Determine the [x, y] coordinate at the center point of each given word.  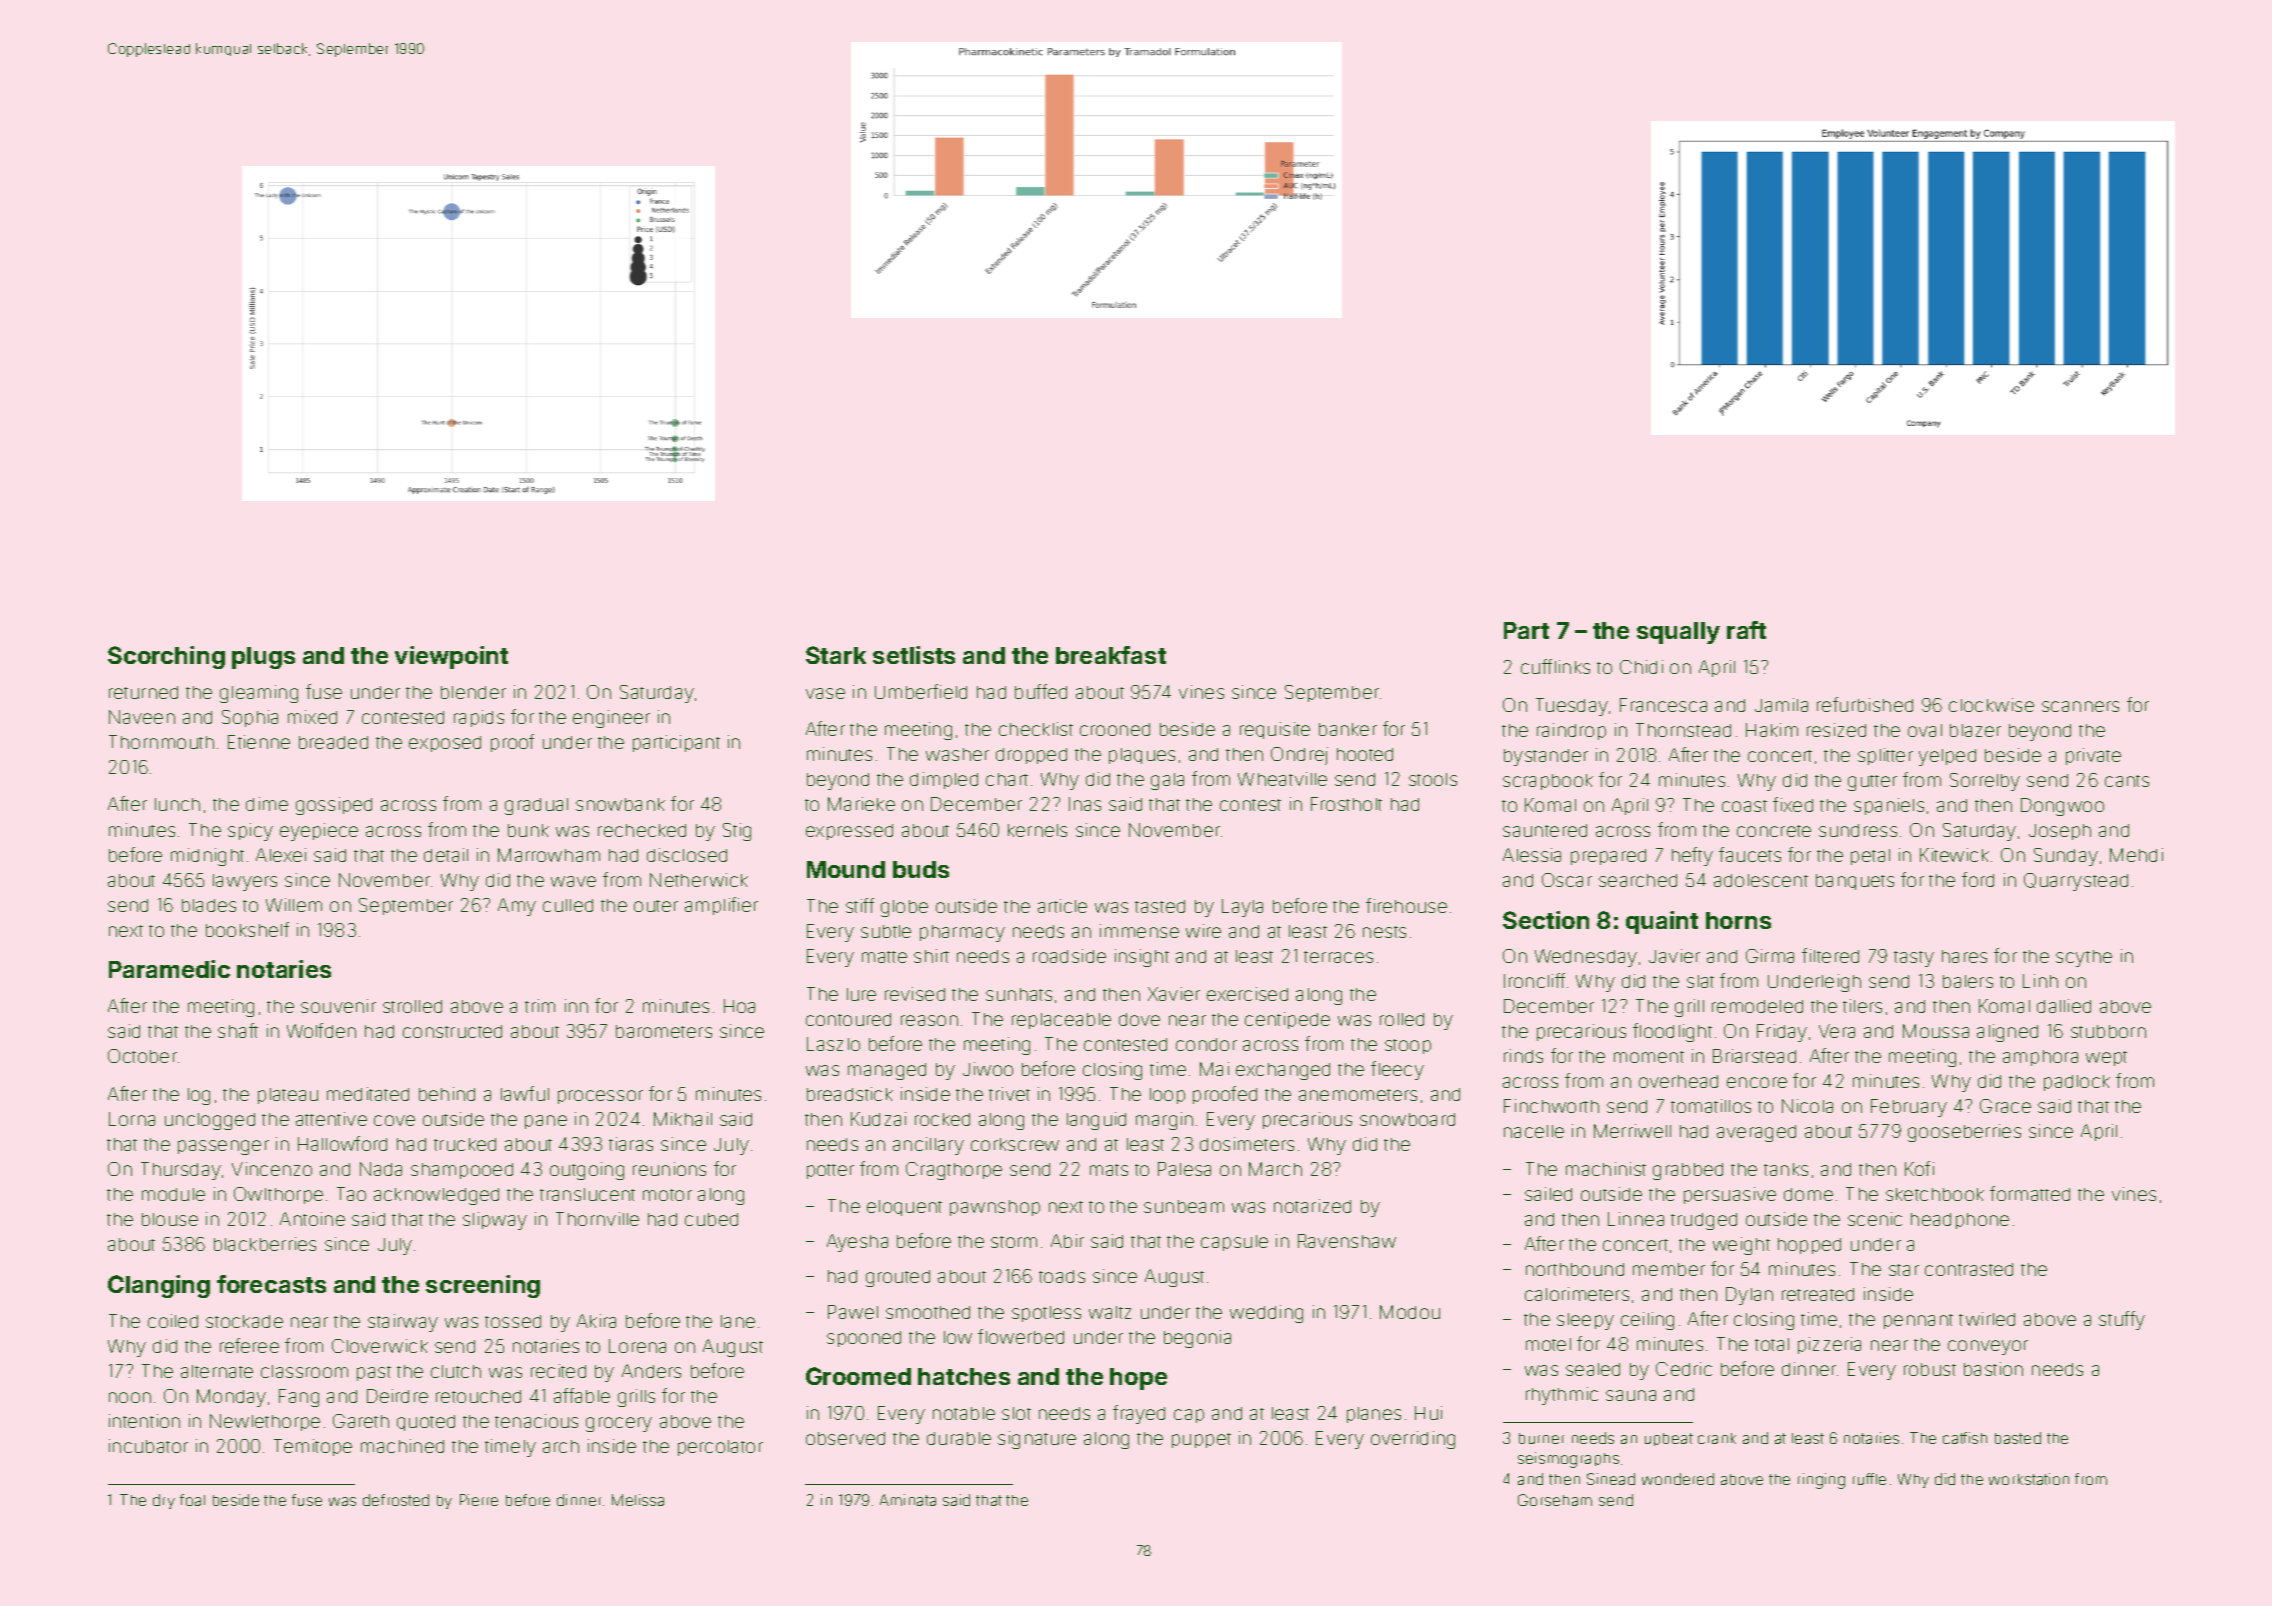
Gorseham [1555, 1500]
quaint [1662, 922]
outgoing [587, 1171]
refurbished [1865, 704]
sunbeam [1184, 1206]
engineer [611, 719]
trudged [1704, 1221]
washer [957, 754]
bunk [528, 830]
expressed [849, 832]
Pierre [479, 1500]
